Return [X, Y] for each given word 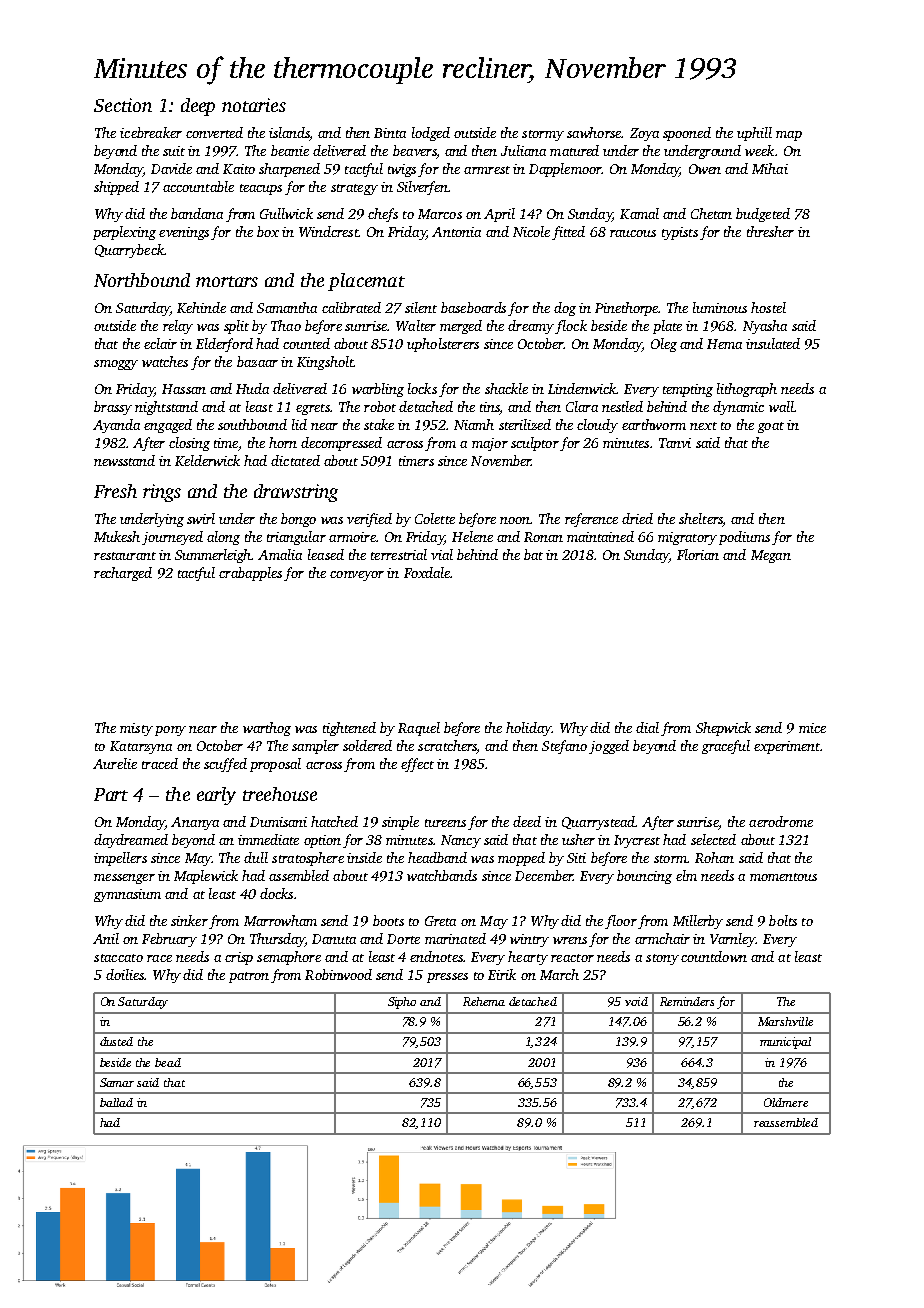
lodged [431, 134]
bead [168, 1062]
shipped [116, 188]
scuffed [225, 765]
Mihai [770, 168]
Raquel [419, 729]
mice [812, 728]
